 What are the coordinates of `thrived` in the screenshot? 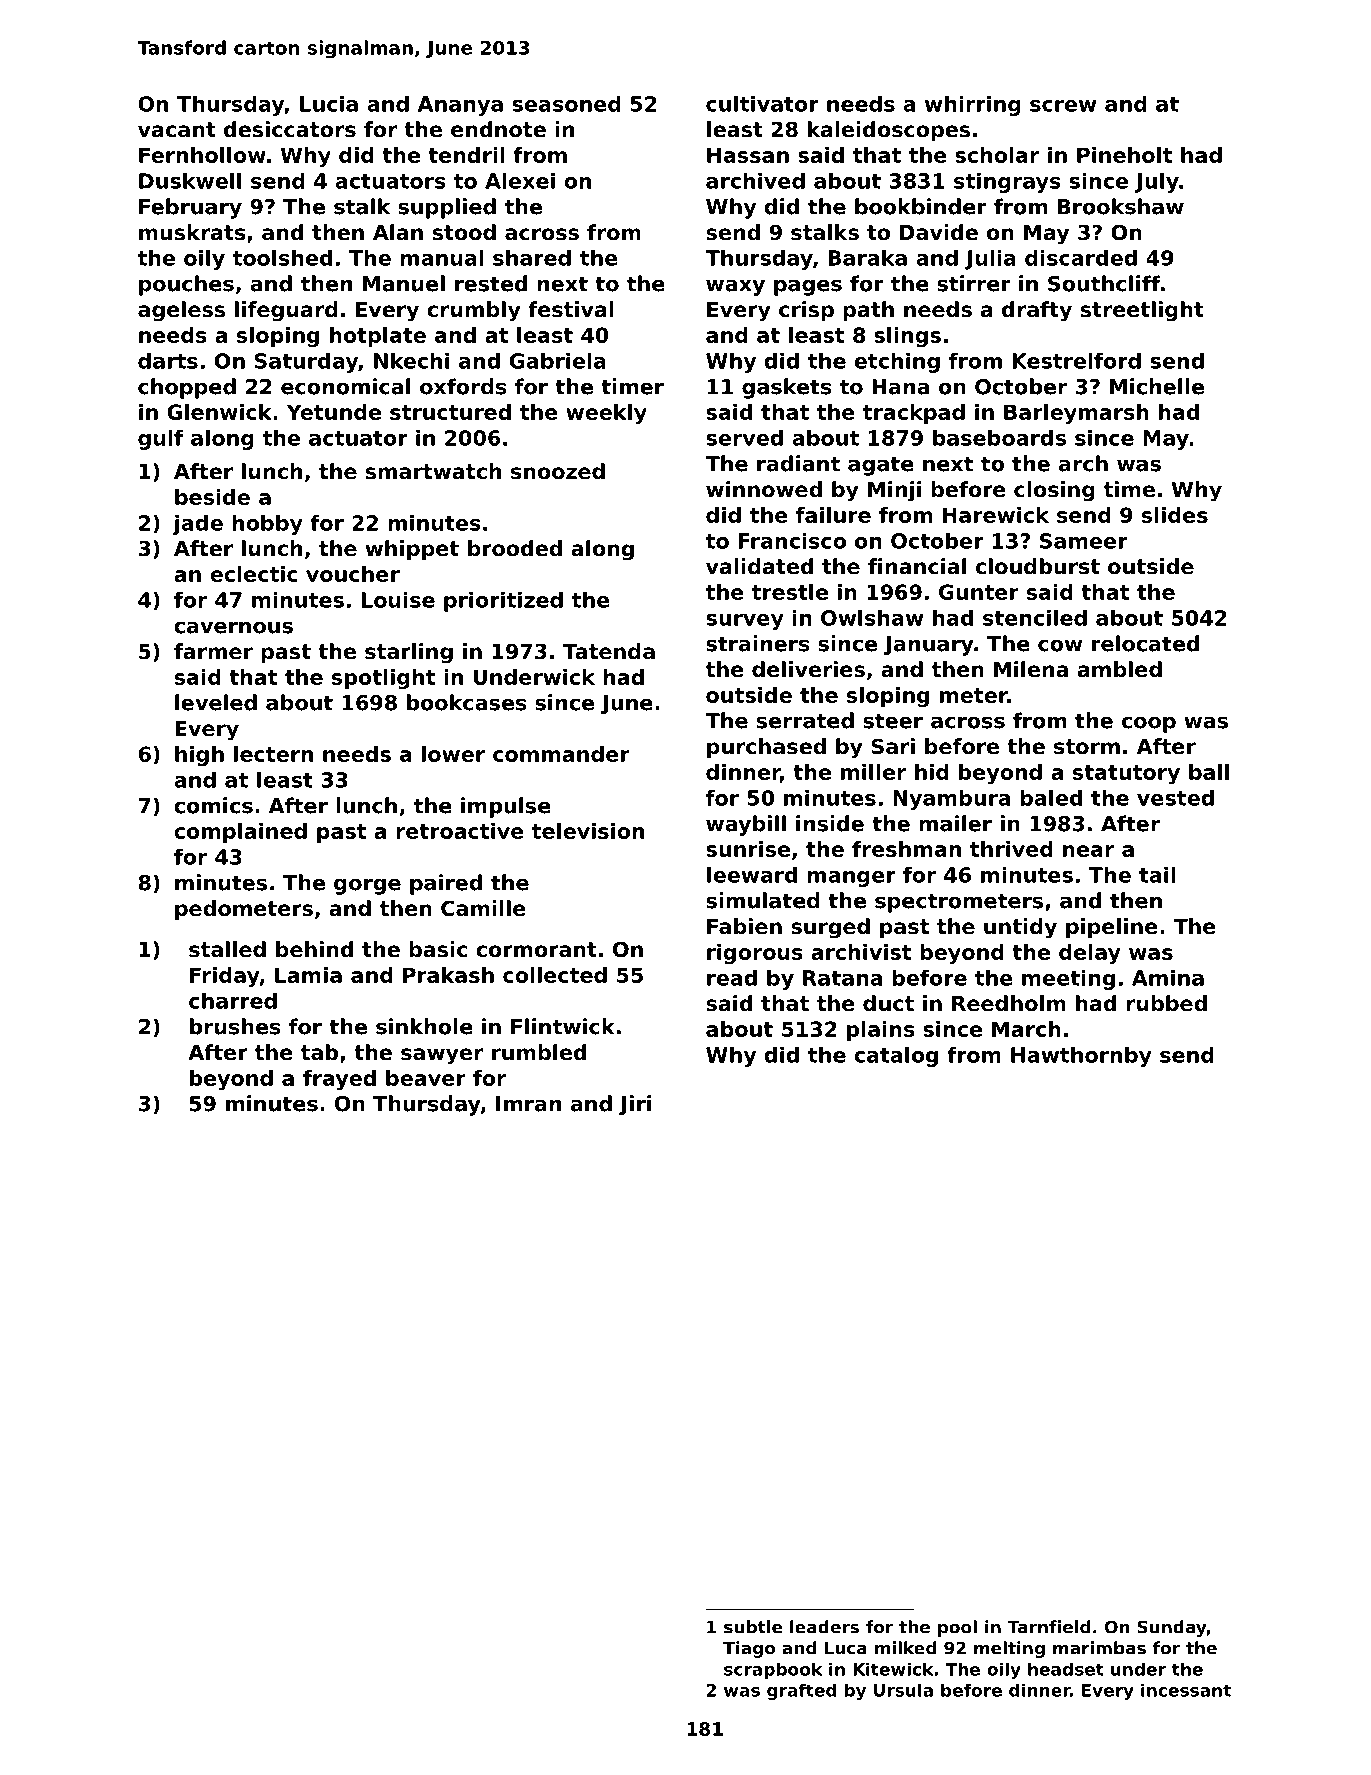 It's located at (1011, 849).
